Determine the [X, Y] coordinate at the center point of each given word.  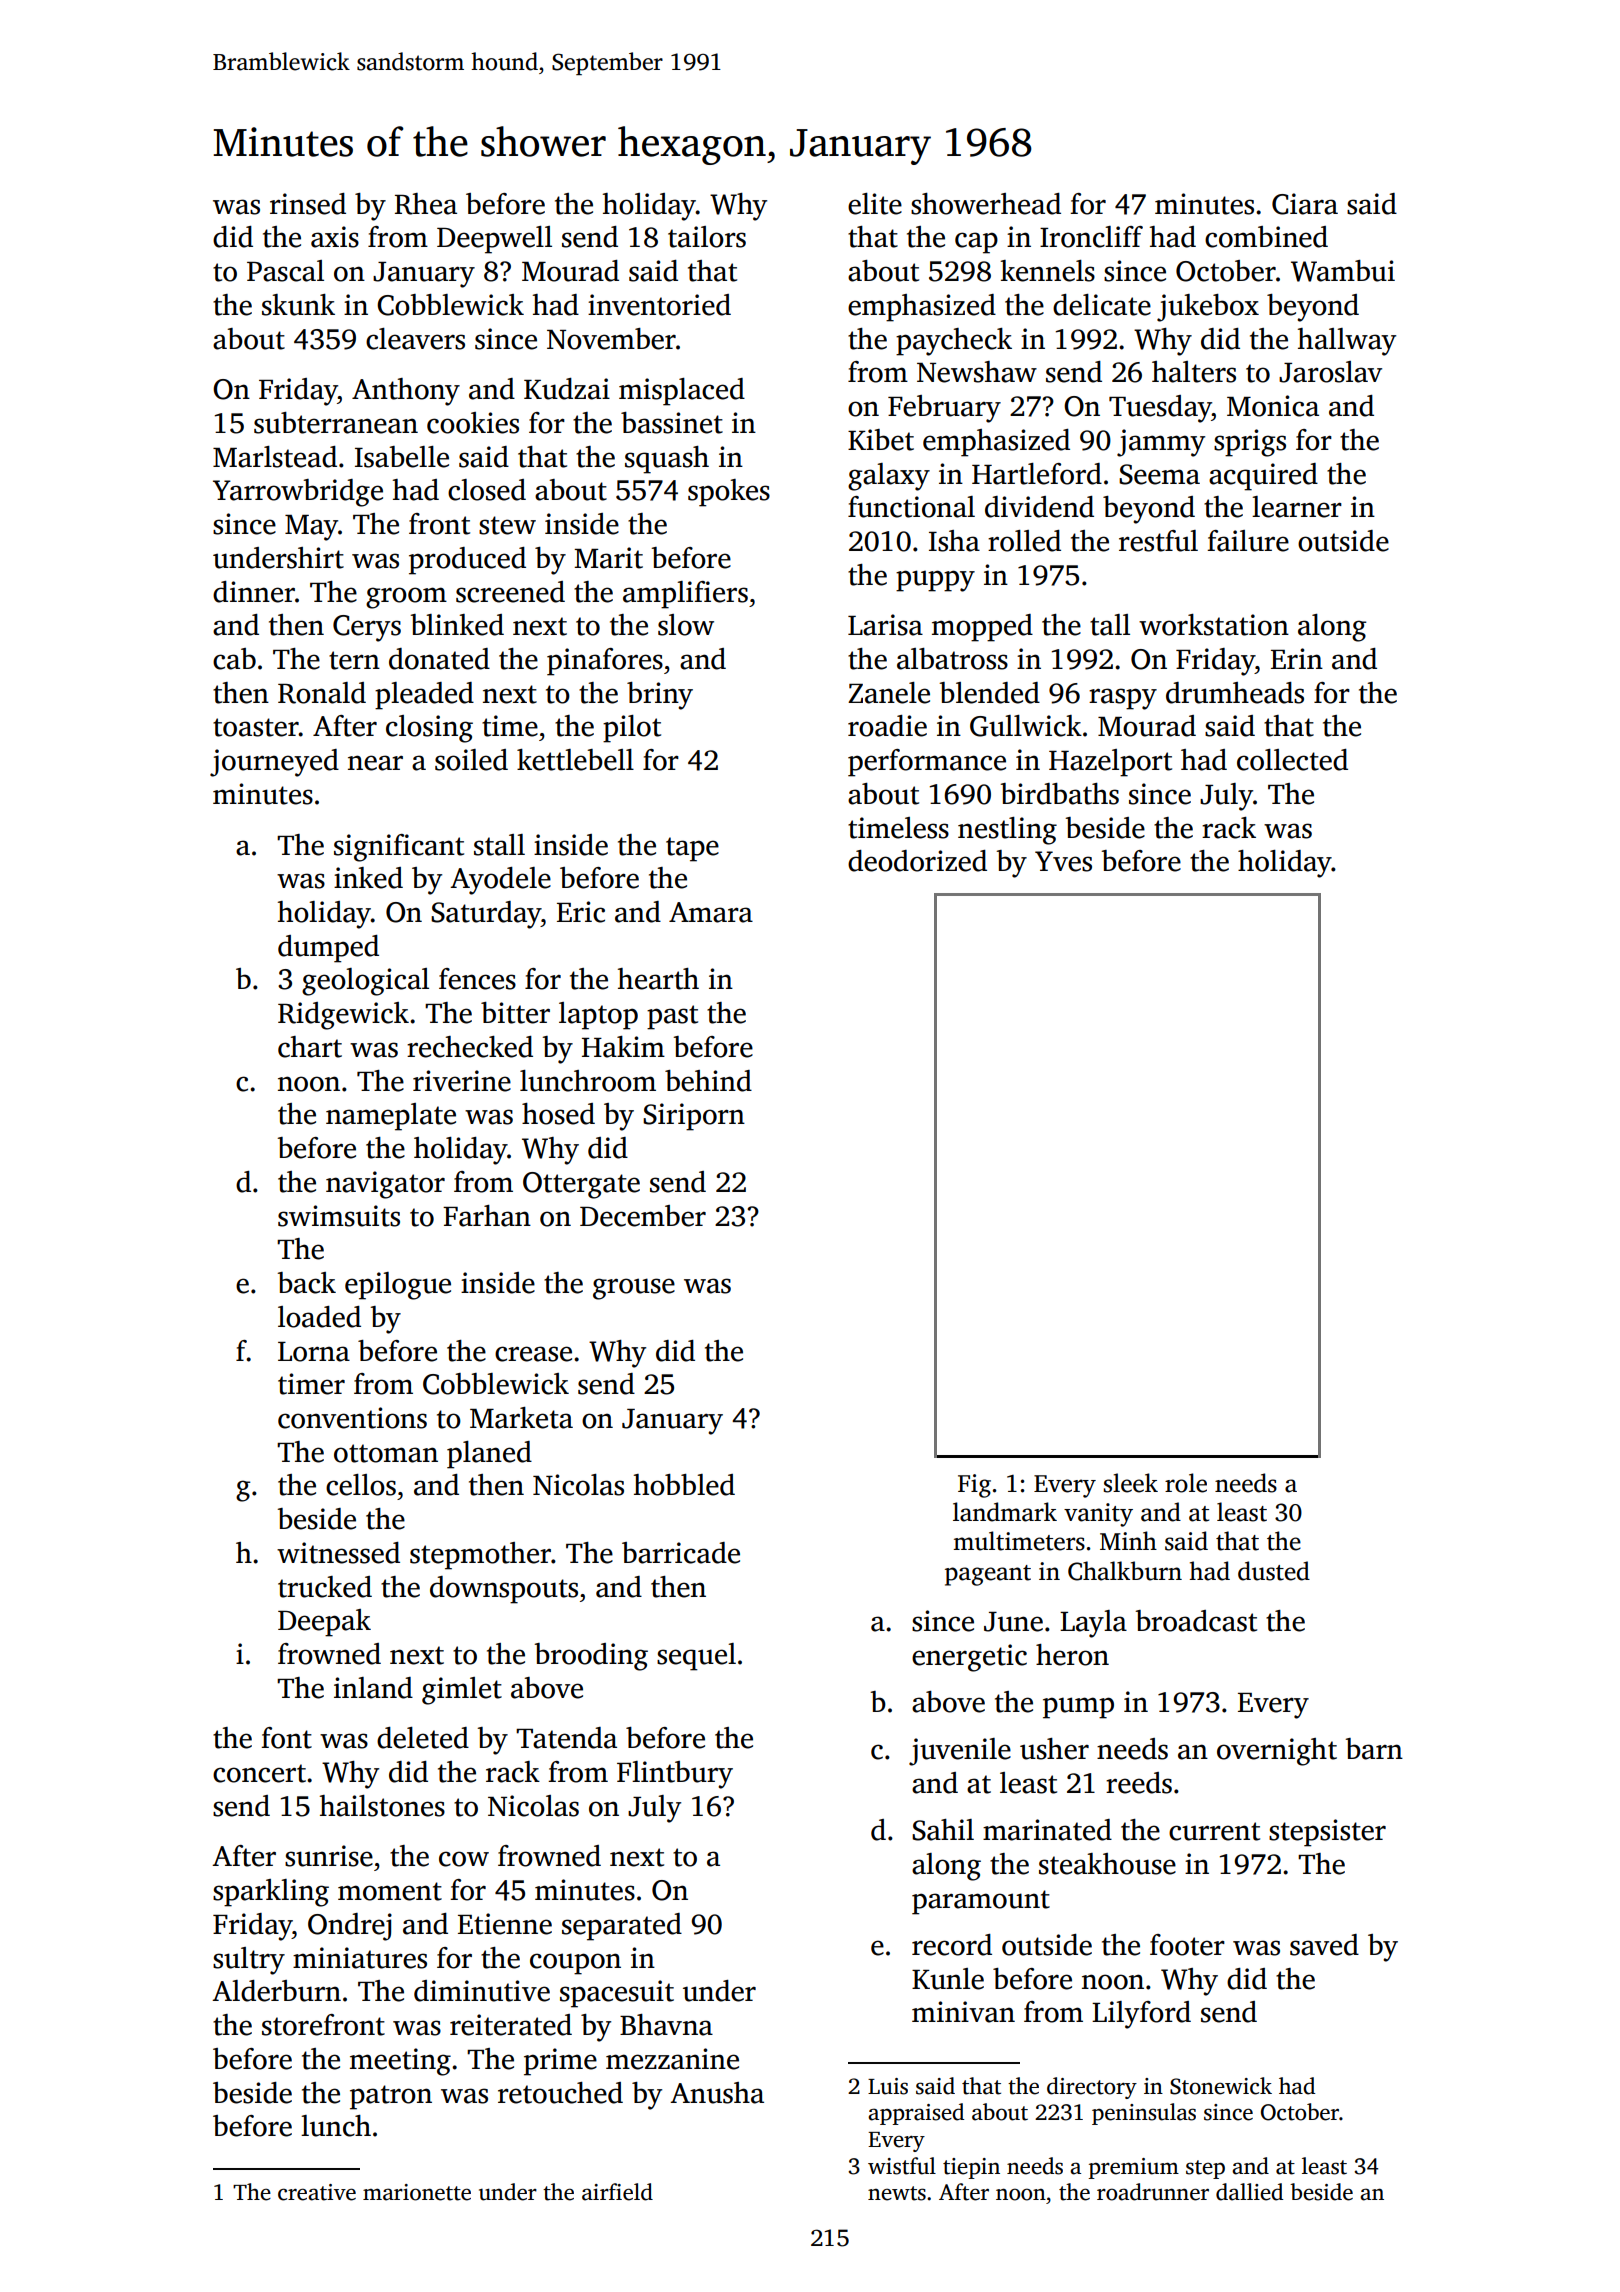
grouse [634, 1289]
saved [1324, 1945]
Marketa [521, 1418]
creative [317, 2192]
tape [692, 849]
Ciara [1305, 204]
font [286, 1738]
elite [875, 204]
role [1186, 1483]
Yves [1063, 861]
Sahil [943, 1830]
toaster [256, 727]
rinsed [308, 204]
